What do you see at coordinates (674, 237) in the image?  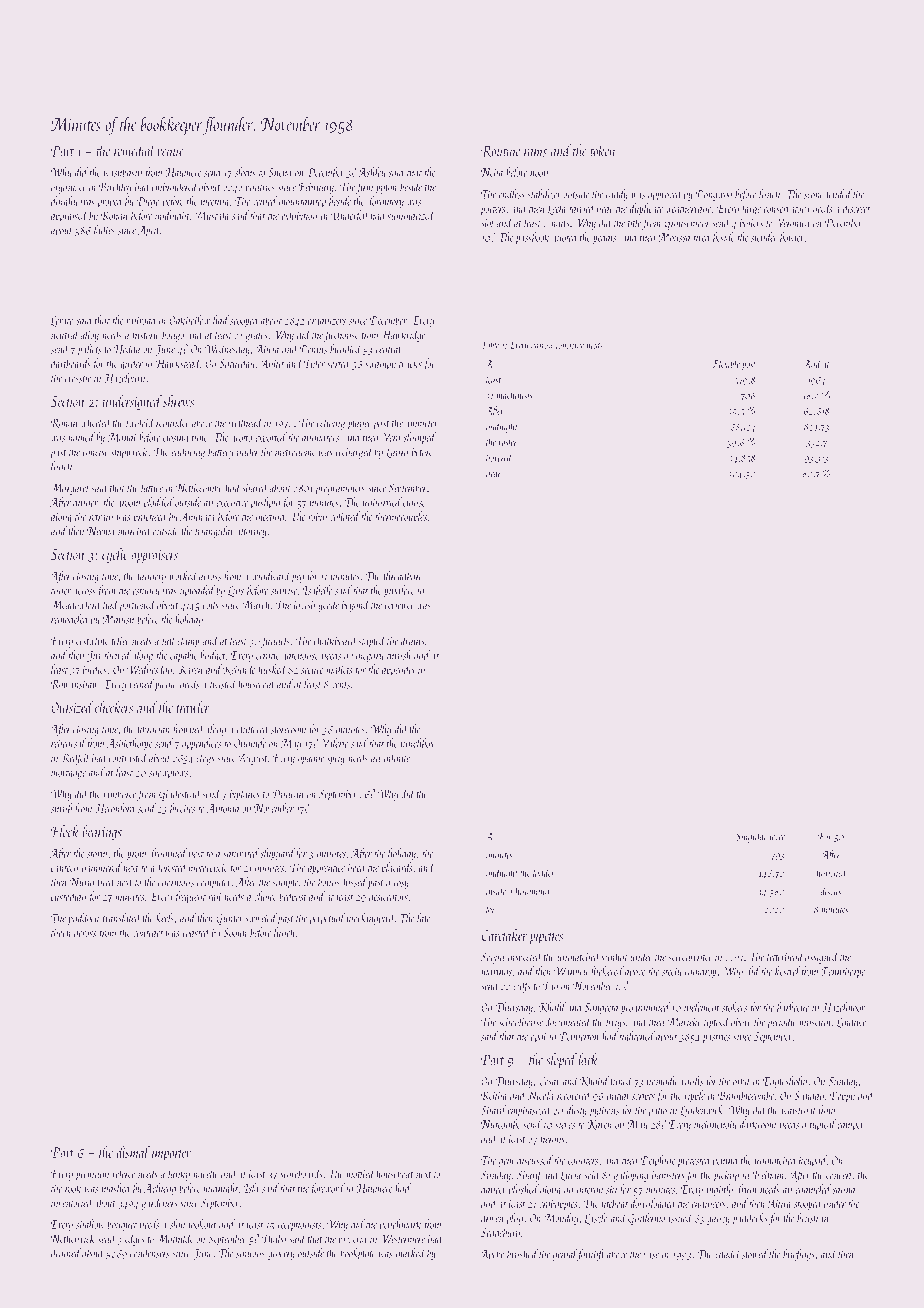 I see `Moussa` at bounding box center [674, 237].
